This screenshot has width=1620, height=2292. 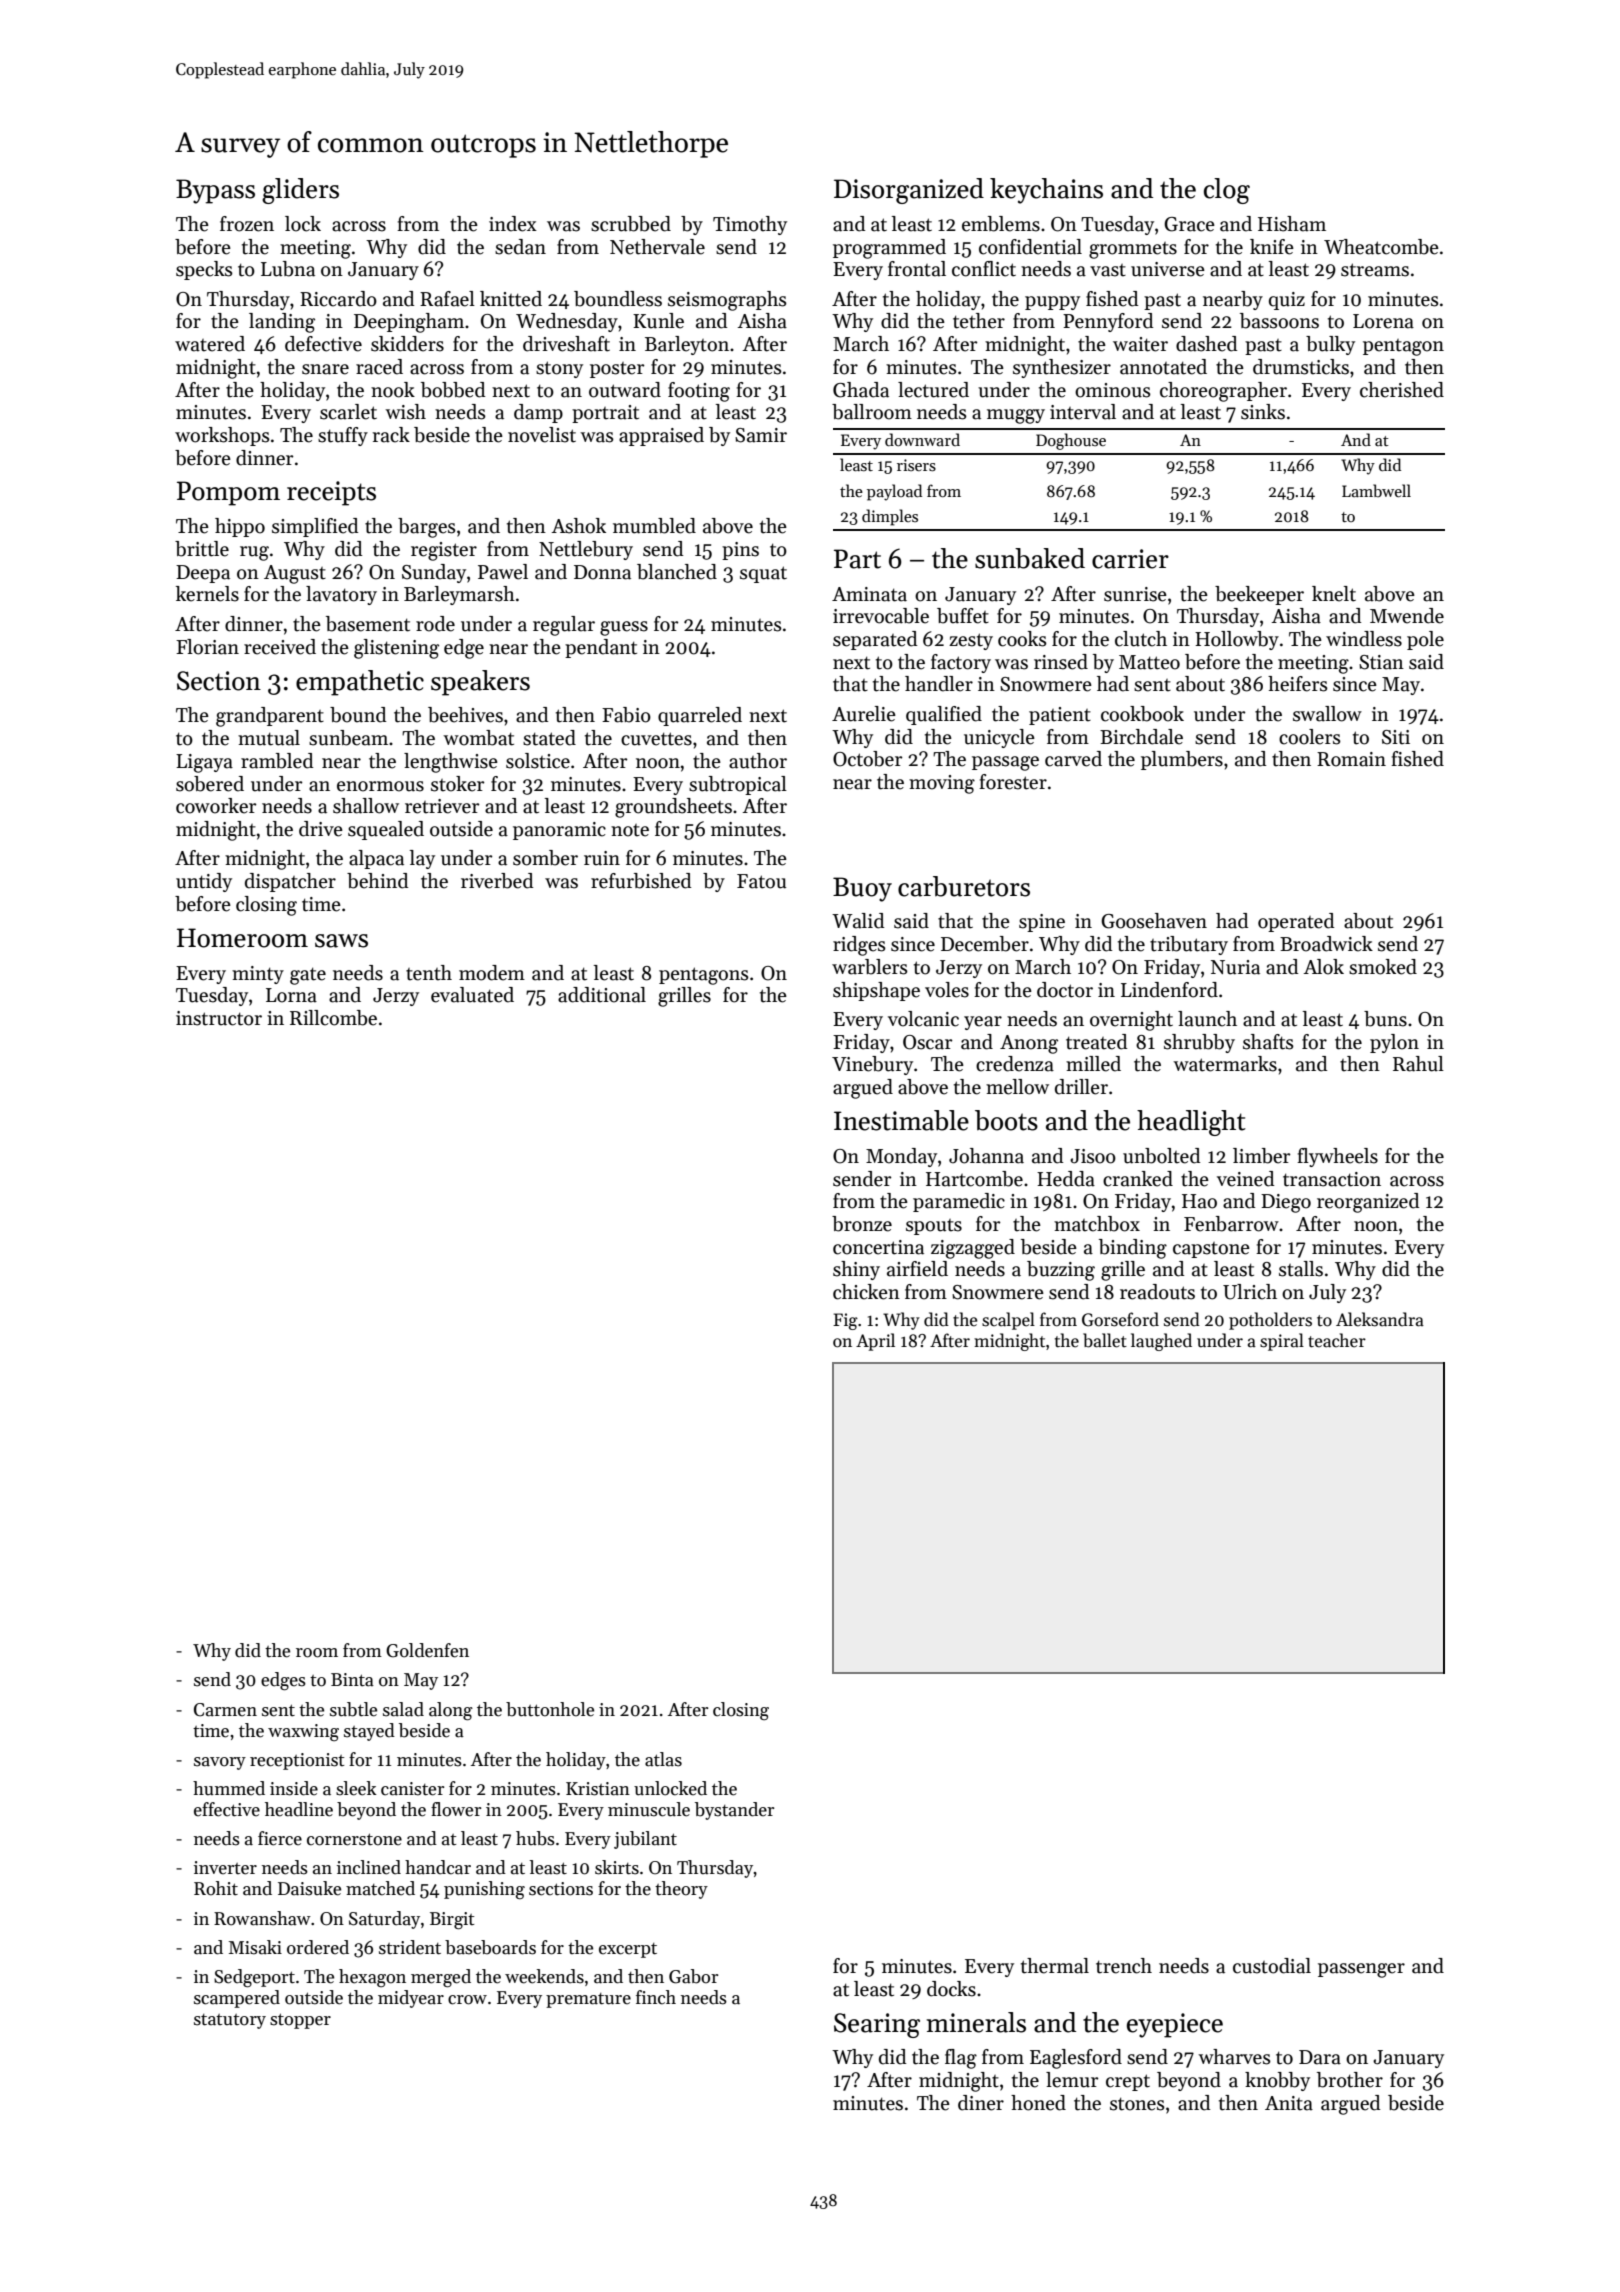 What do you see at coordinates (961, 2059) in the screenshot?
I see `flag` at bounding box center [961, 2059].
